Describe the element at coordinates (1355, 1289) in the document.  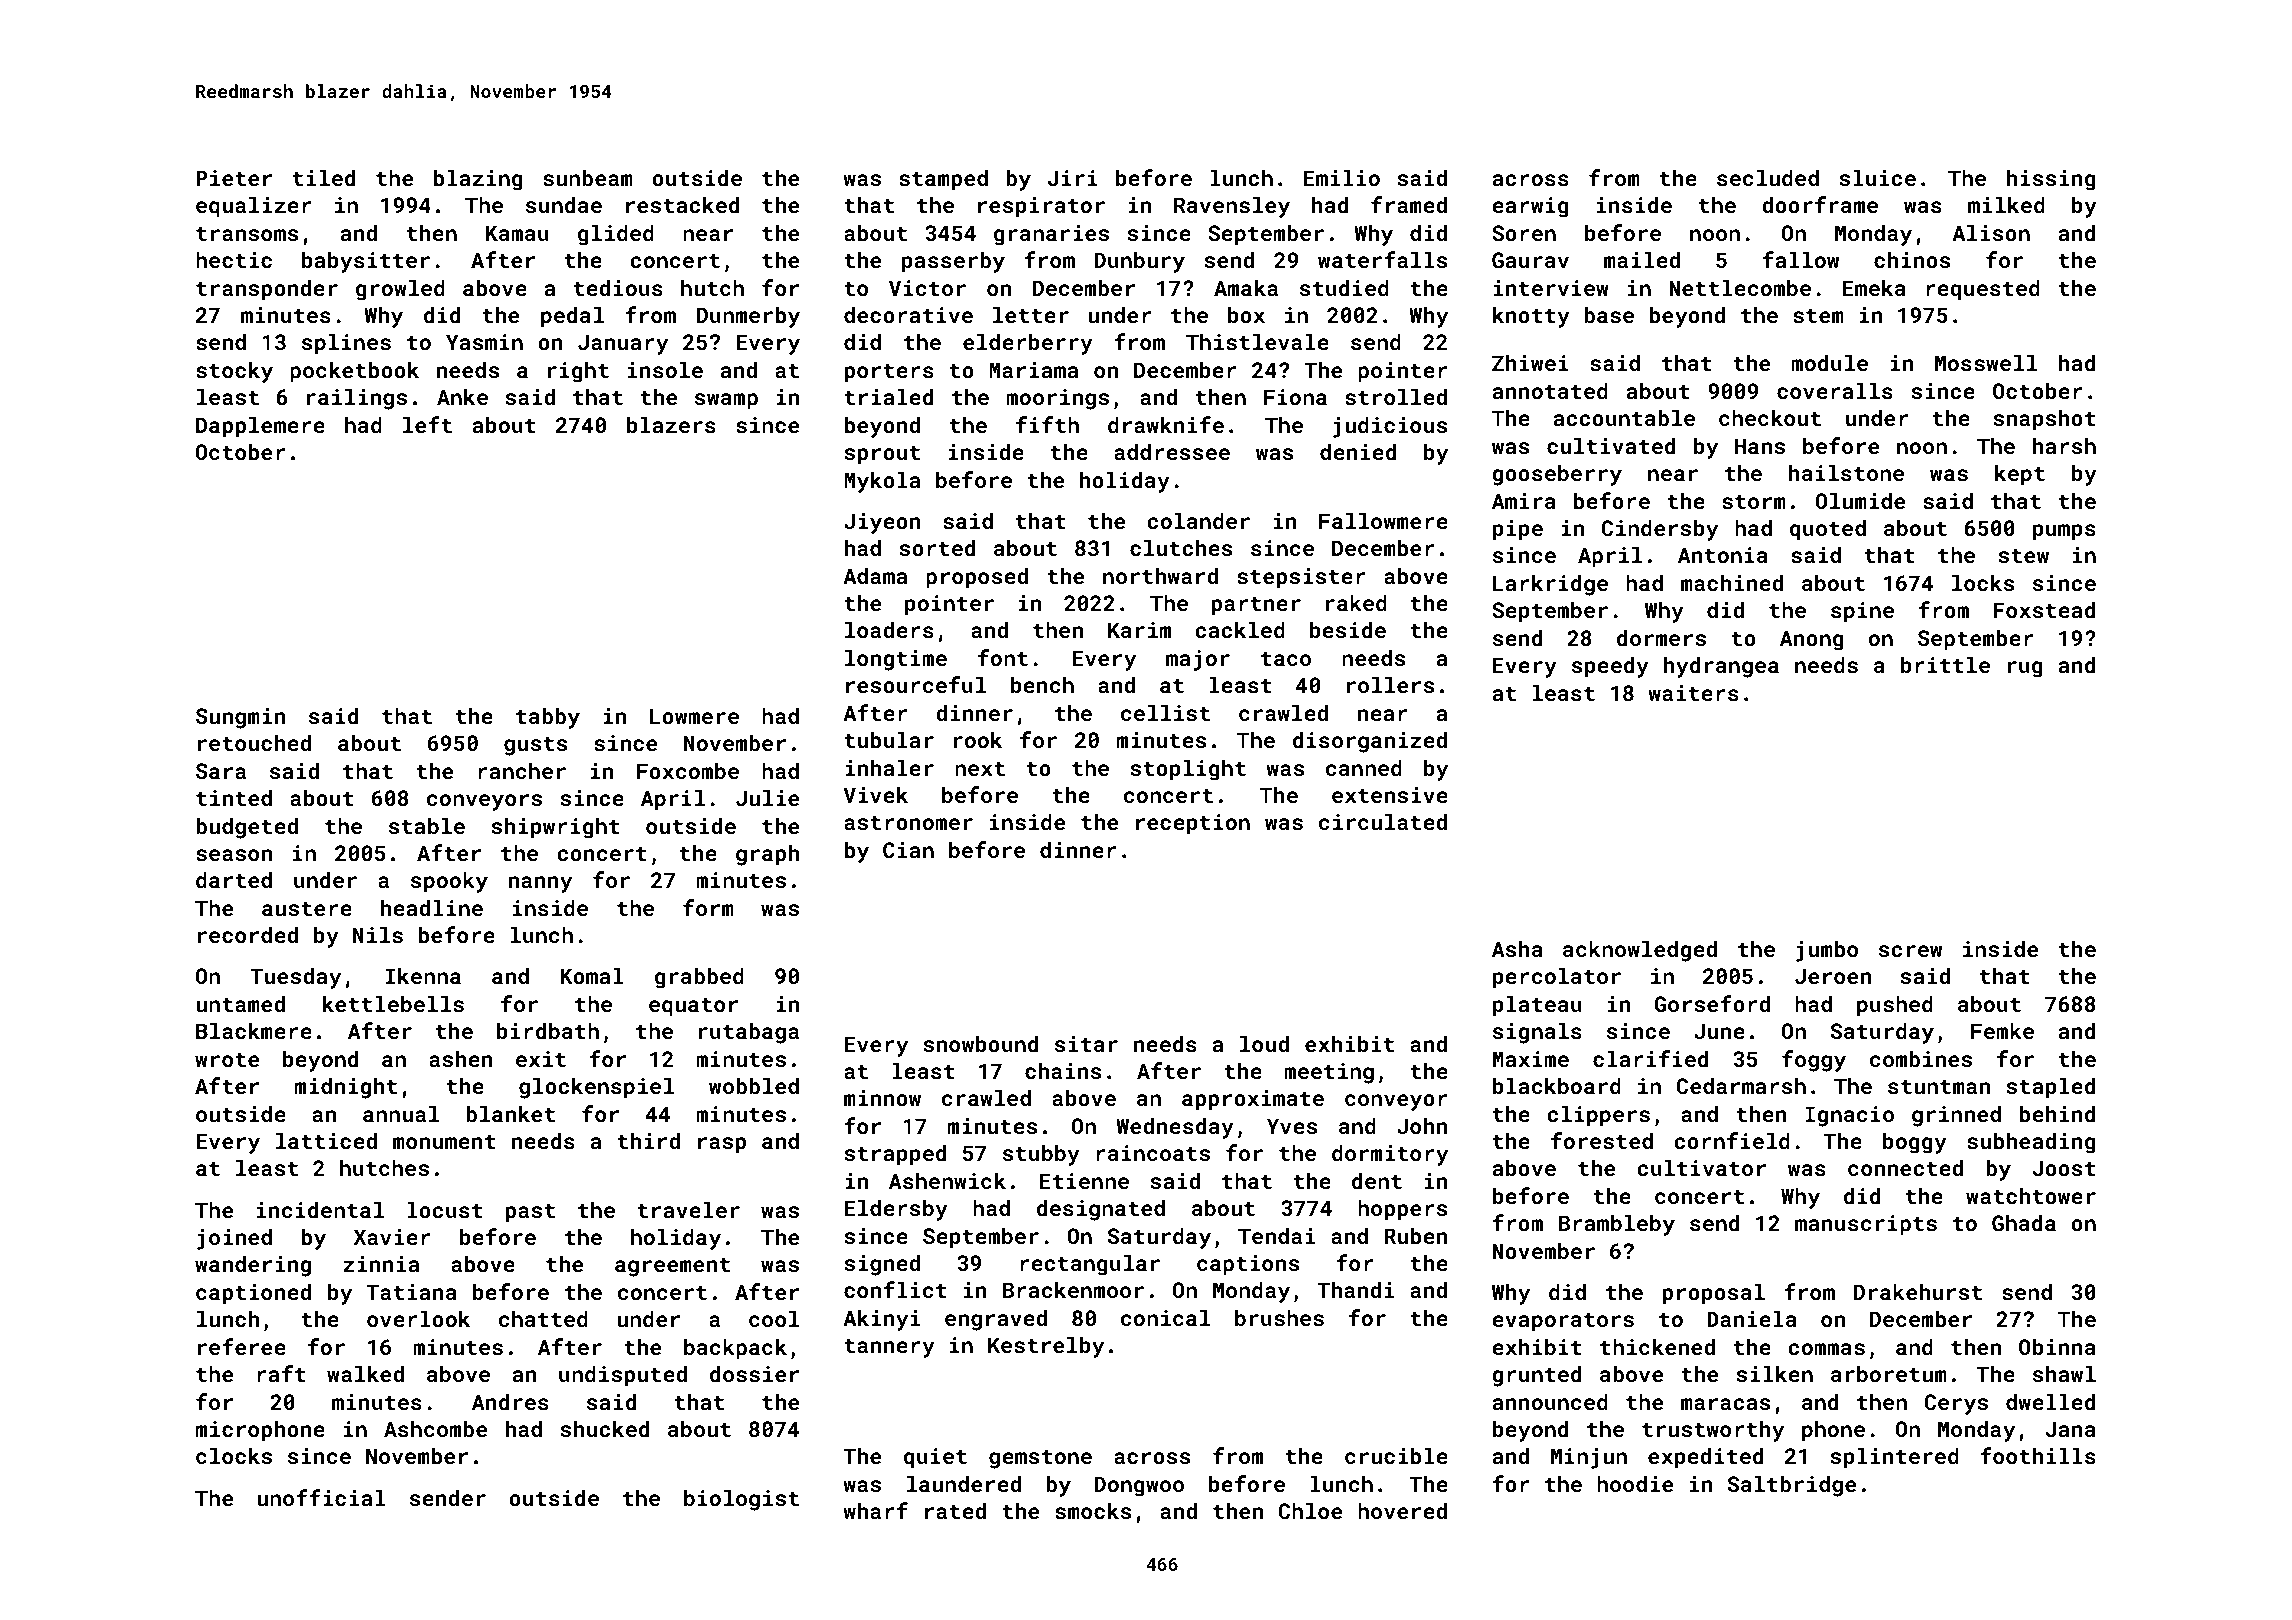
I see `Thandi` at that location.
